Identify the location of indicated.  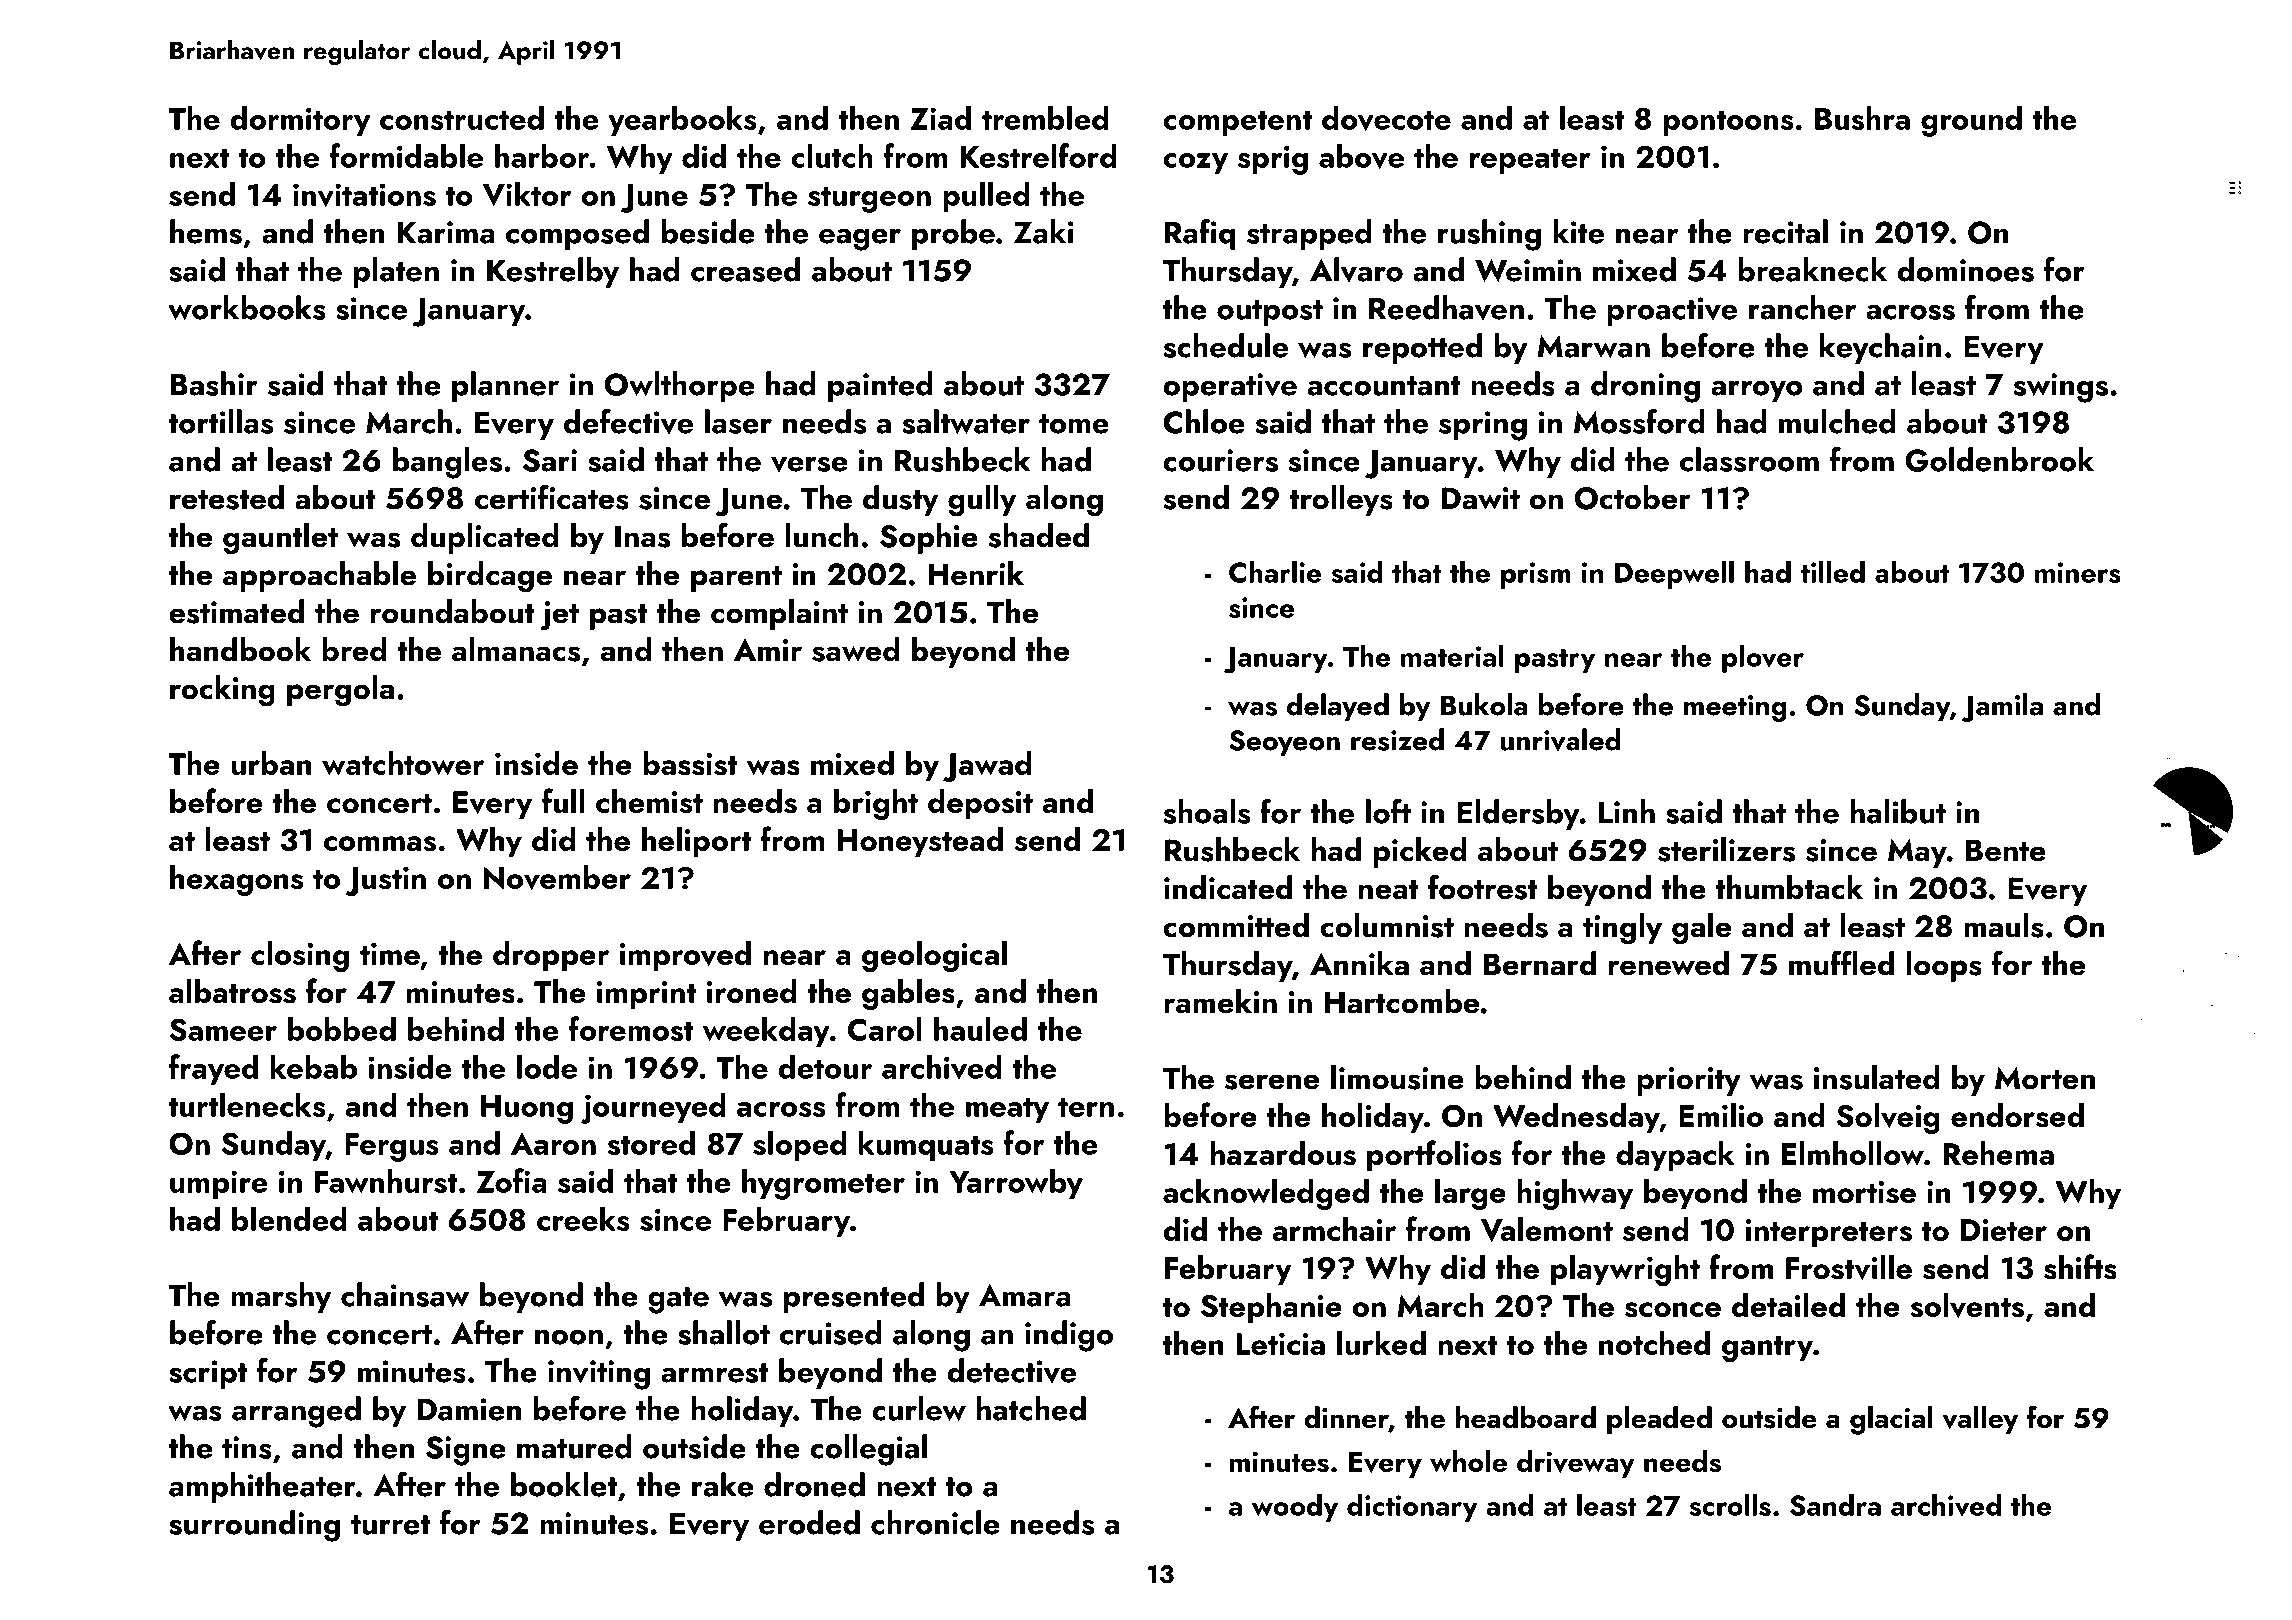
(1228, 887).
